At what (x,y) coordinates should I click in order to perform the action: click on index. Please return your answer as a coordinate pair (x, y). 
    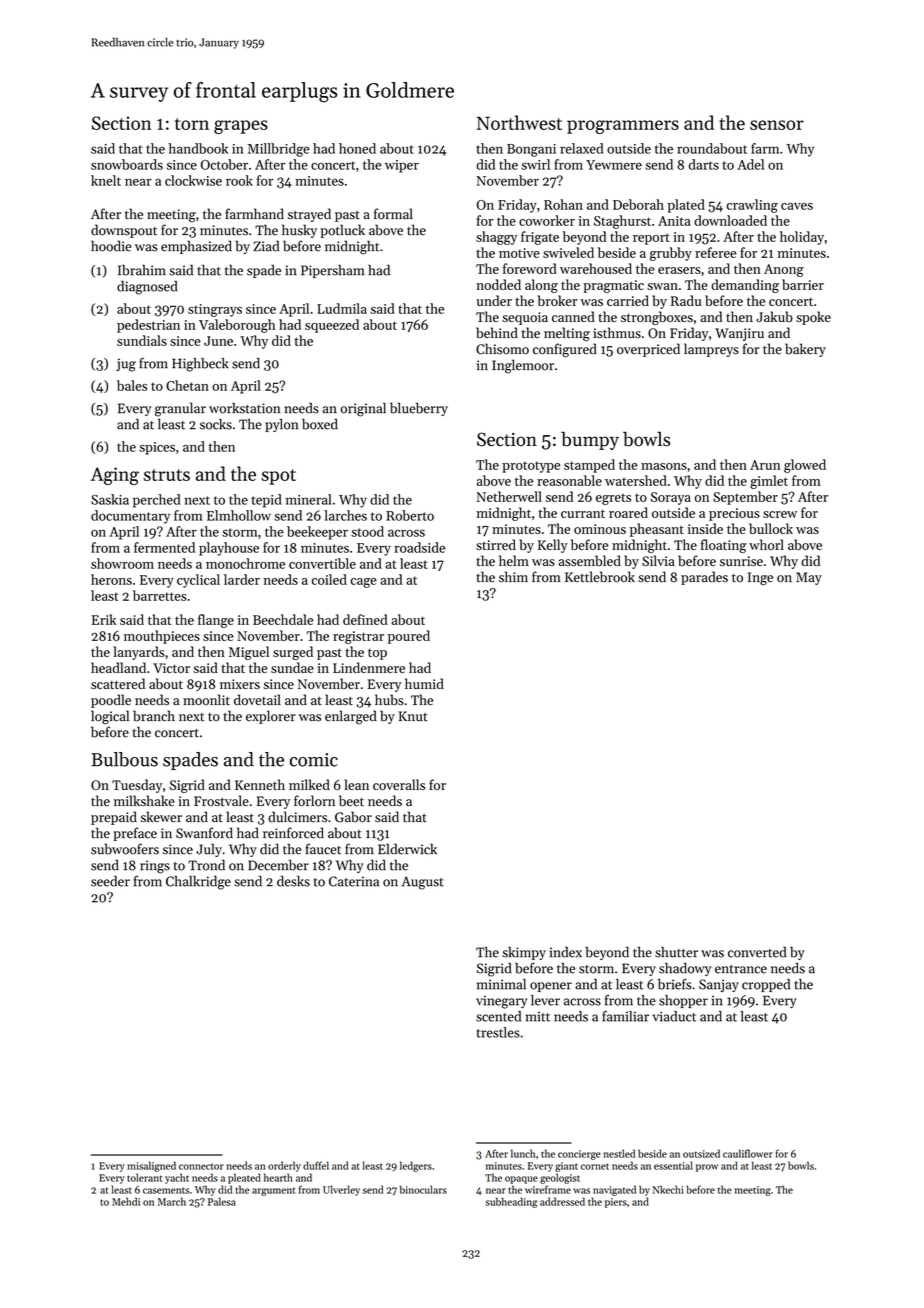
    Looking at the image, I should click on (565, 952).
